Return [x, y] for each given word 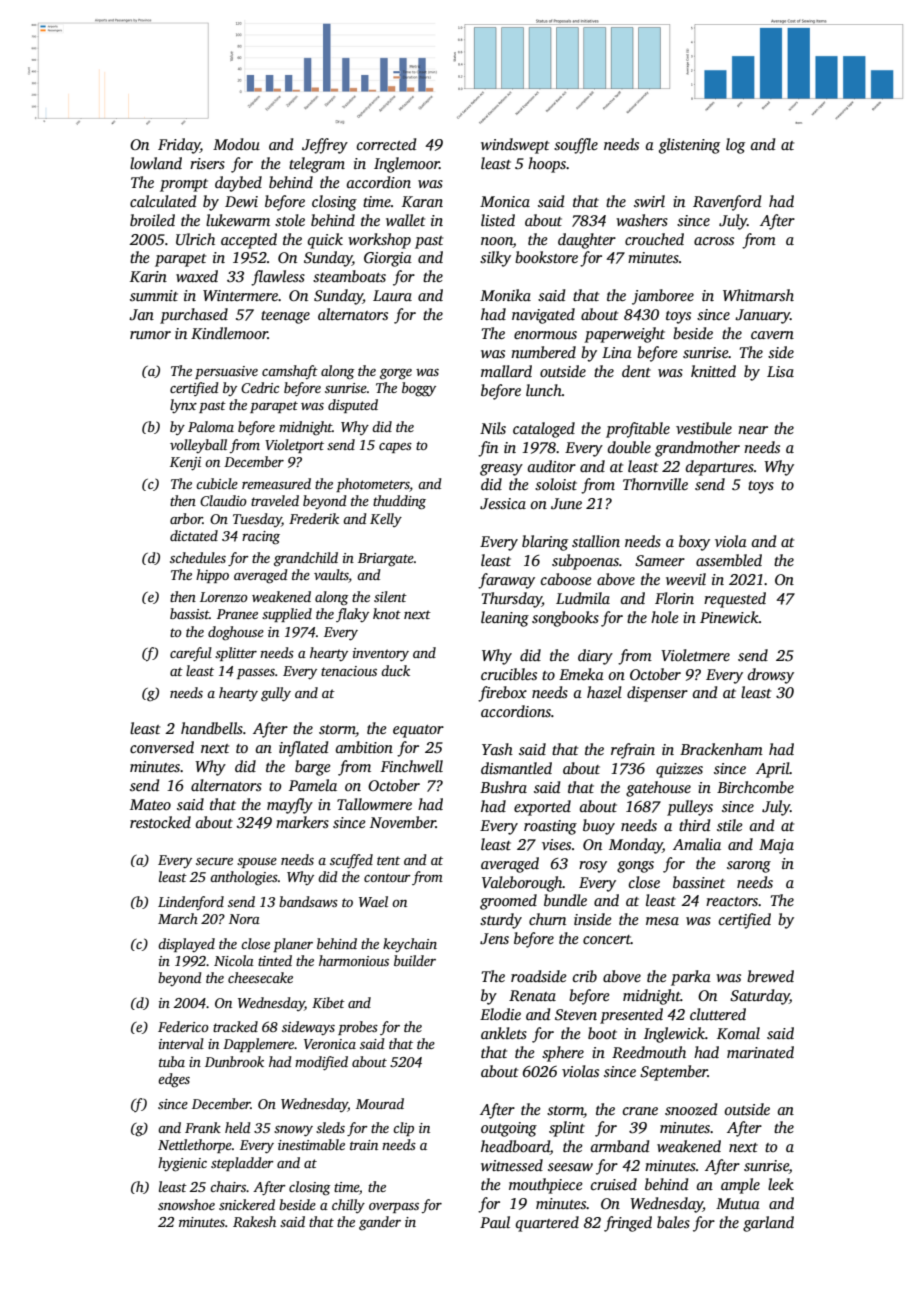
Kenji [185, 463]
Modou [236, 144]
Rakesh [254, 1221]
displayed [186, 945]
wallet [405, 220]
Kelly [386, 520]
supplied [287, 615]
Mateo [150, 804]
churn [547, 919]
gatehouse [658, 789]
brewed [770, 976]
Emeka [581, 674]
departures [720, 468]
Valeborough [522, 884]
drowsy [771, 676]
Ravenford [727, 203]
